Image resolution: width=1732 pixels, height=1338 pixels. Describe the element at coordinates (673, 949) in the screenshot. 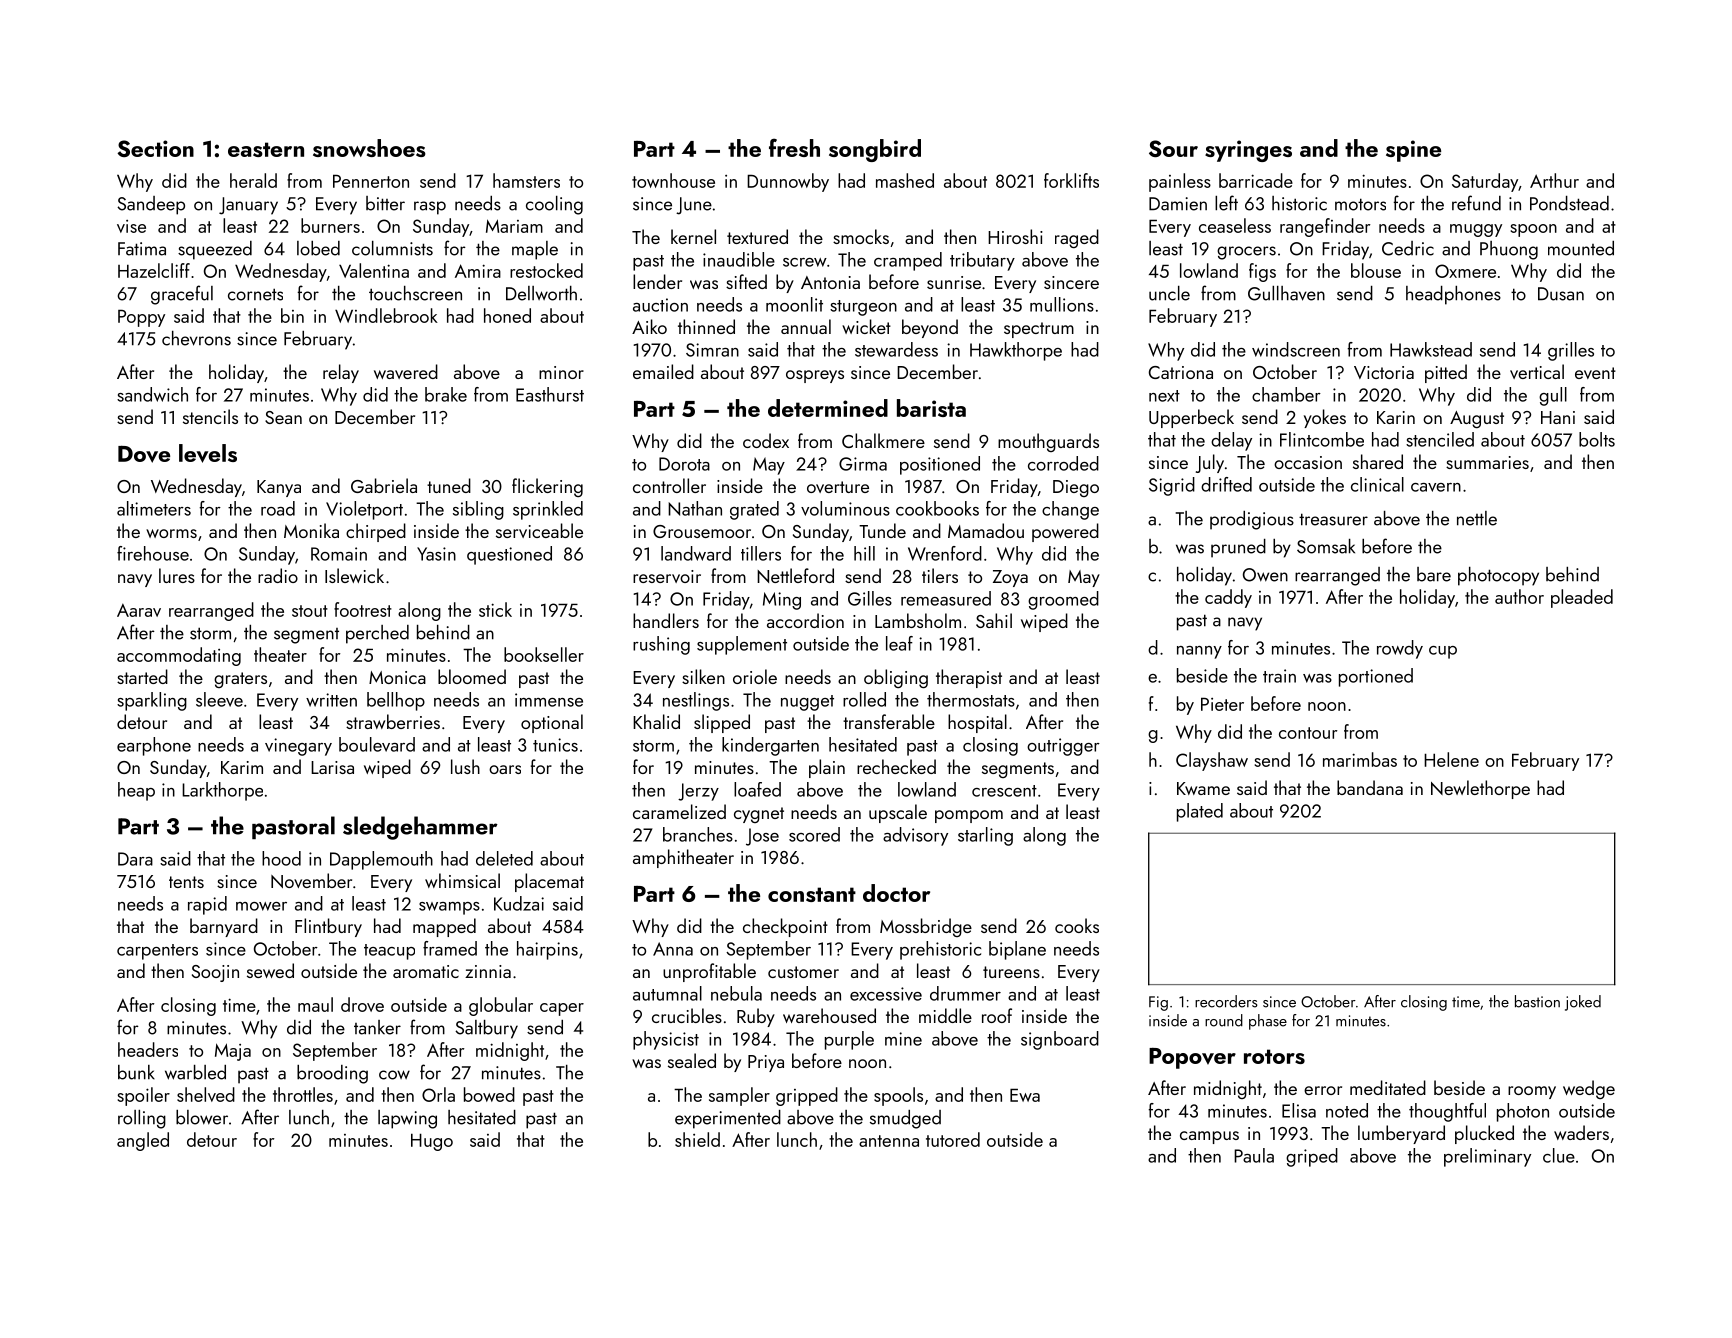

I see `Anna` at that location.
